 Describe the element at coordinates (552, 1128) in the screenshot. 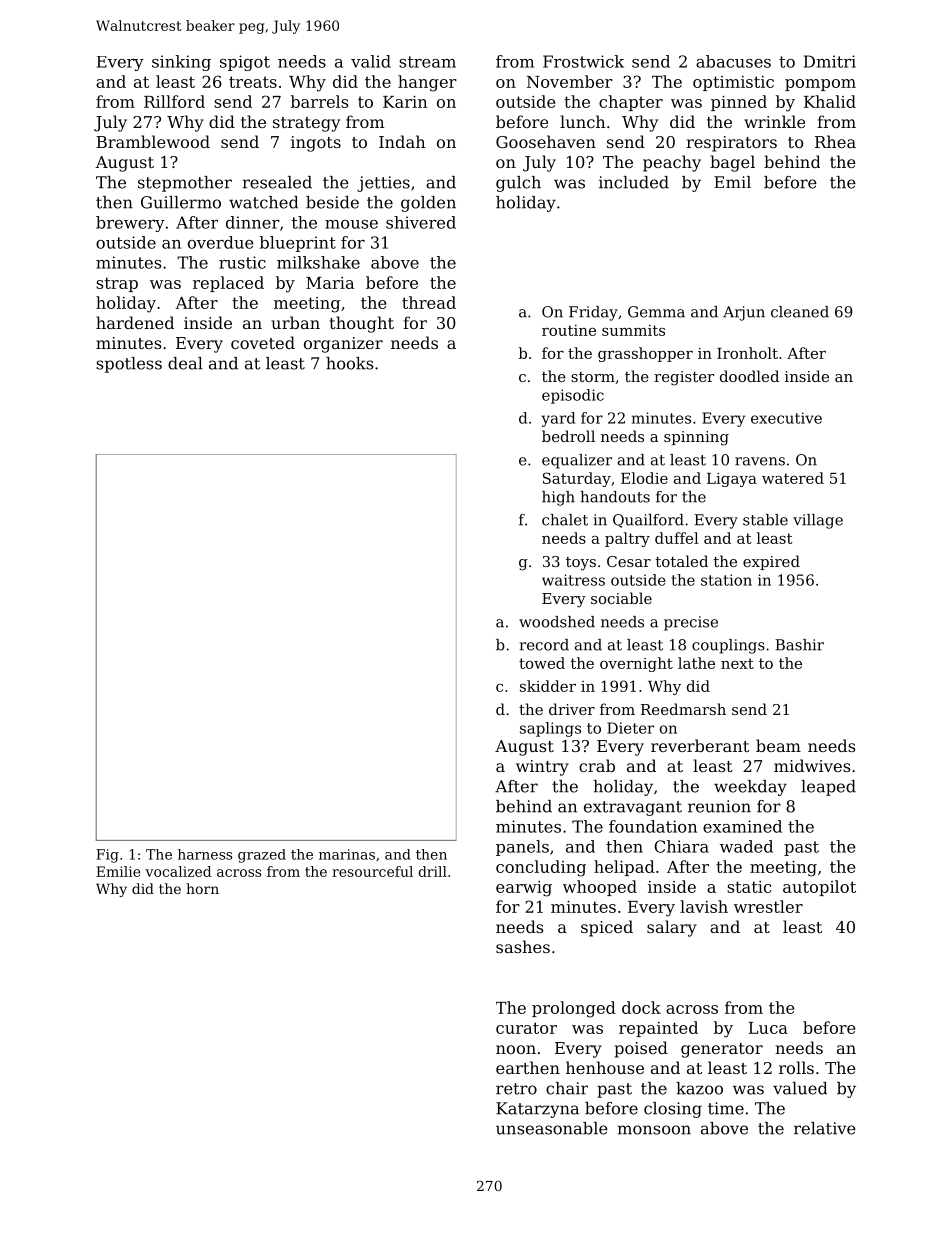

I see `unseasonable` at that location.
